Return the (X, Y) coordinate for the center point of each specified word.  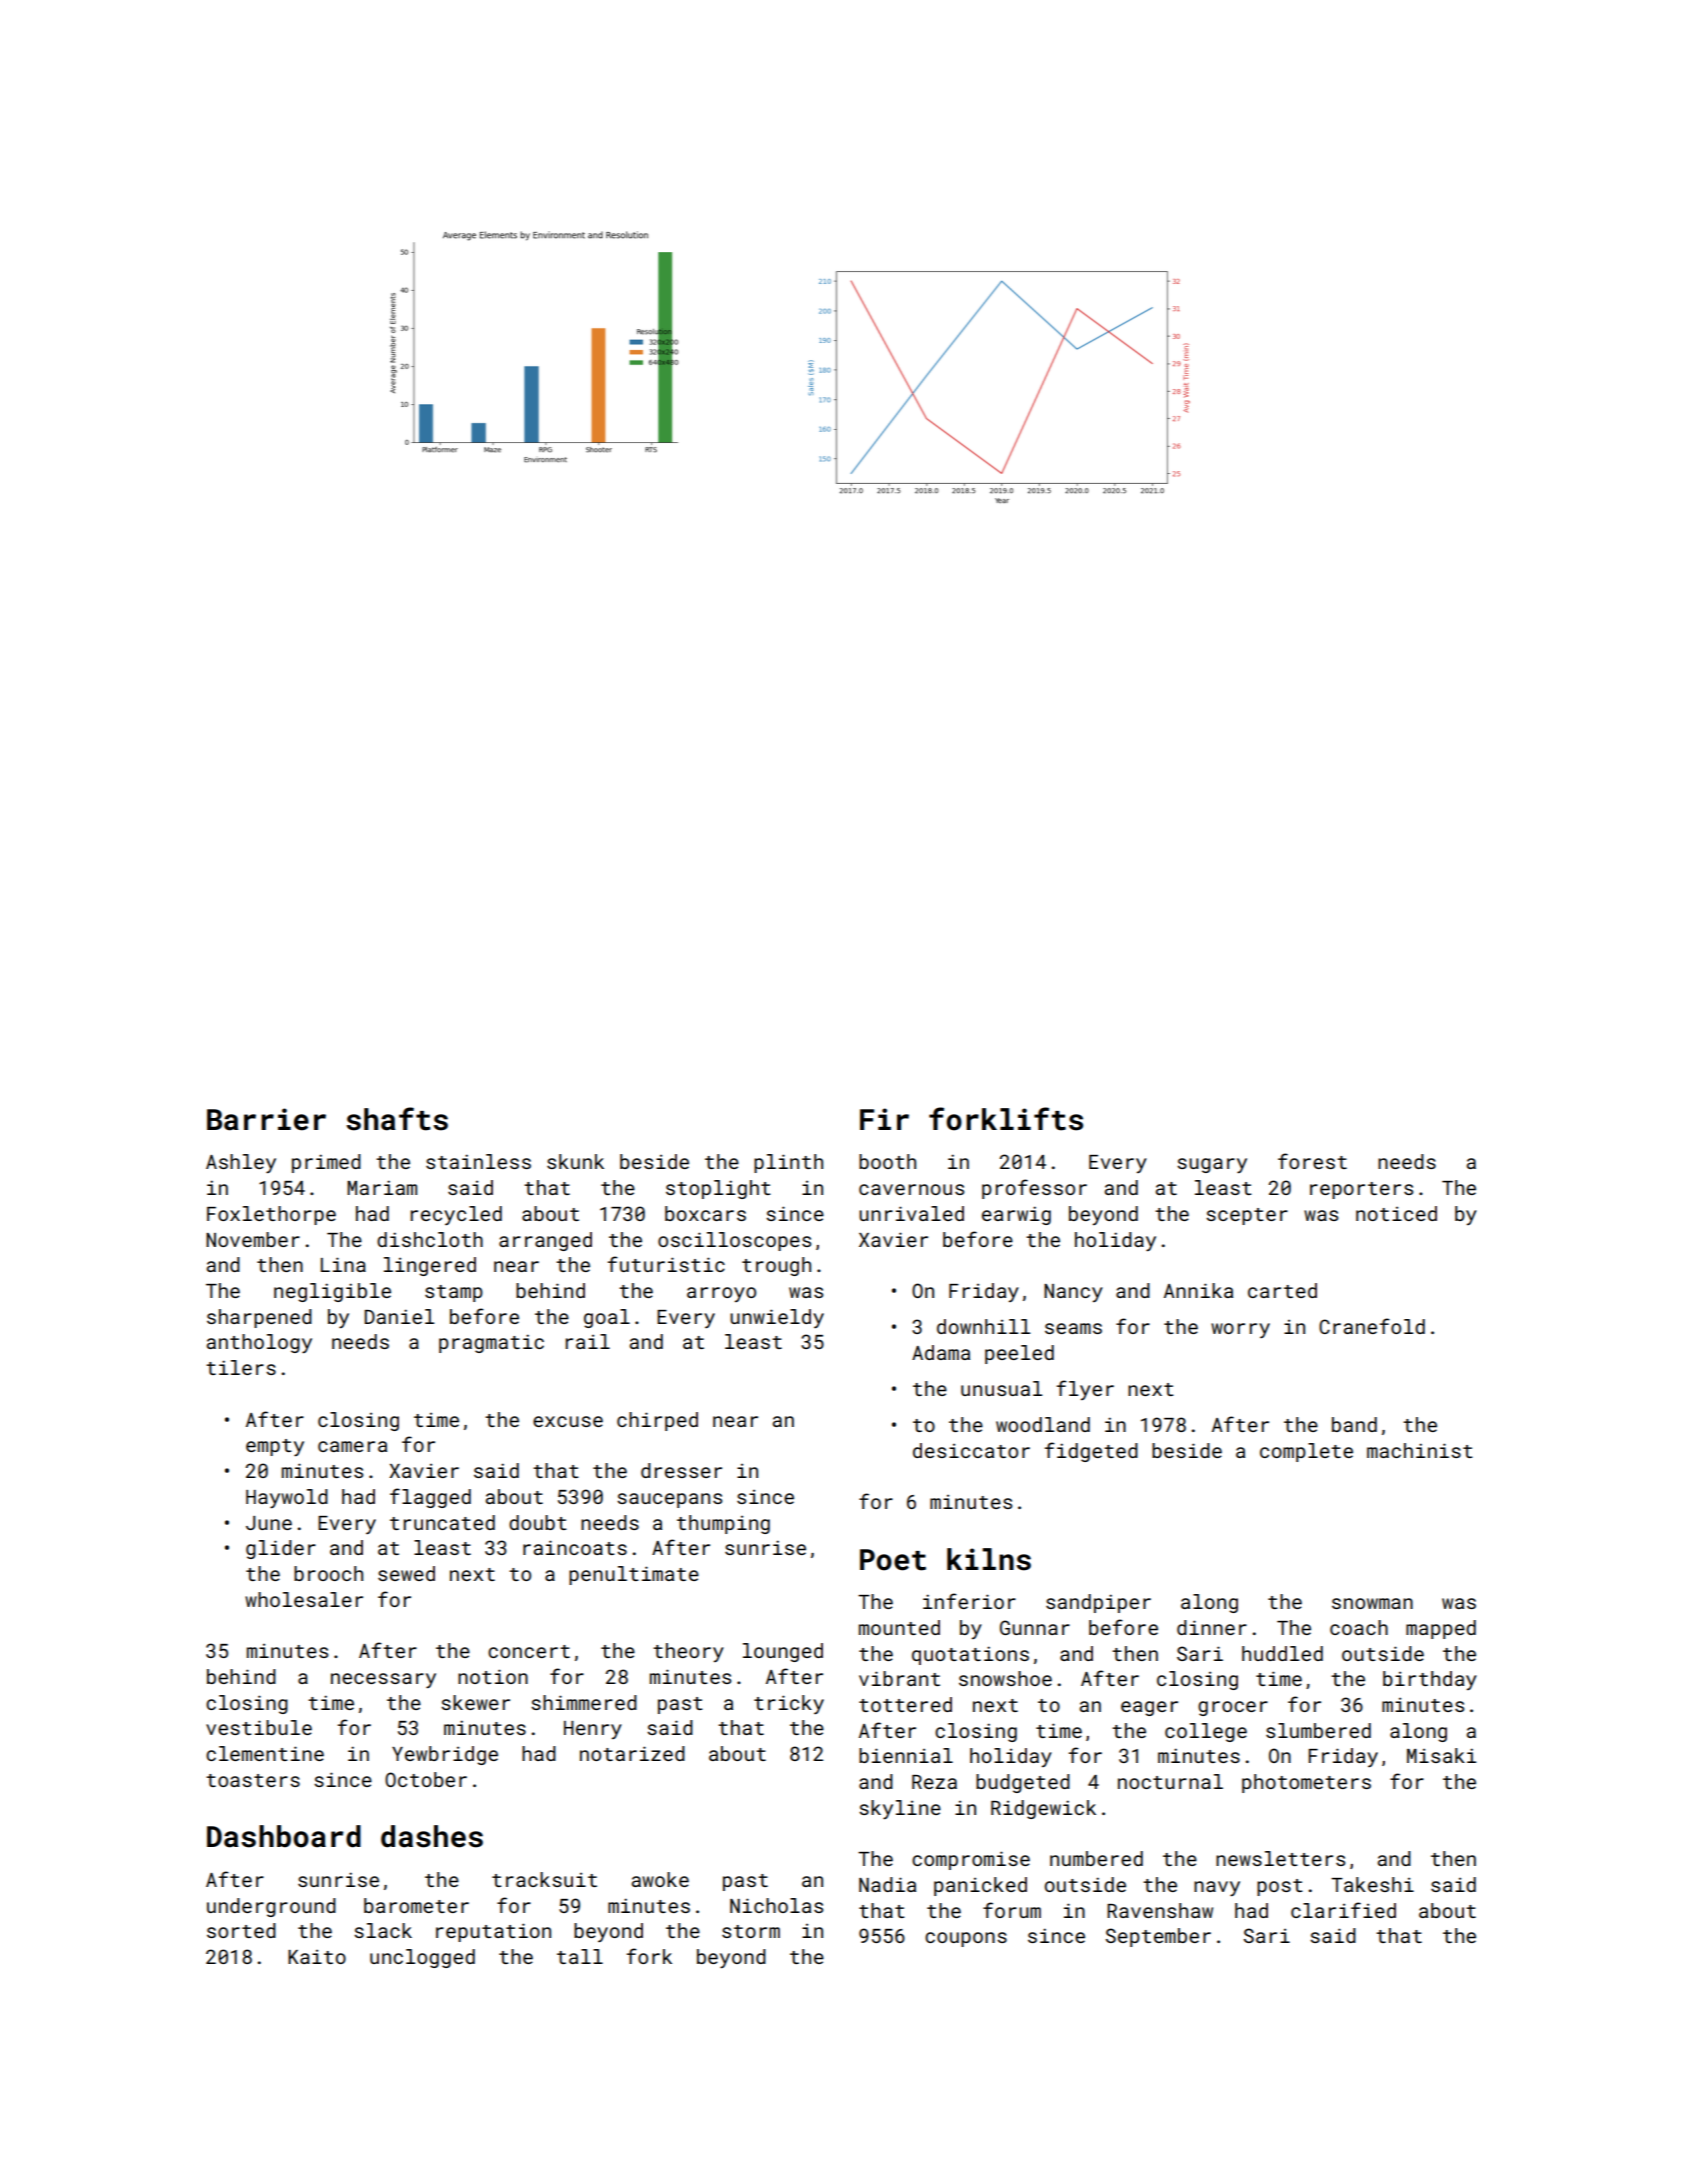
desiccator (971, 1450)
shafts (397, 1119)
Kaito (317, 1957)
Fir (884, 1119)
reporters (1361, 1190)
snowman (1372, 1603)
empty (275, 1447)
